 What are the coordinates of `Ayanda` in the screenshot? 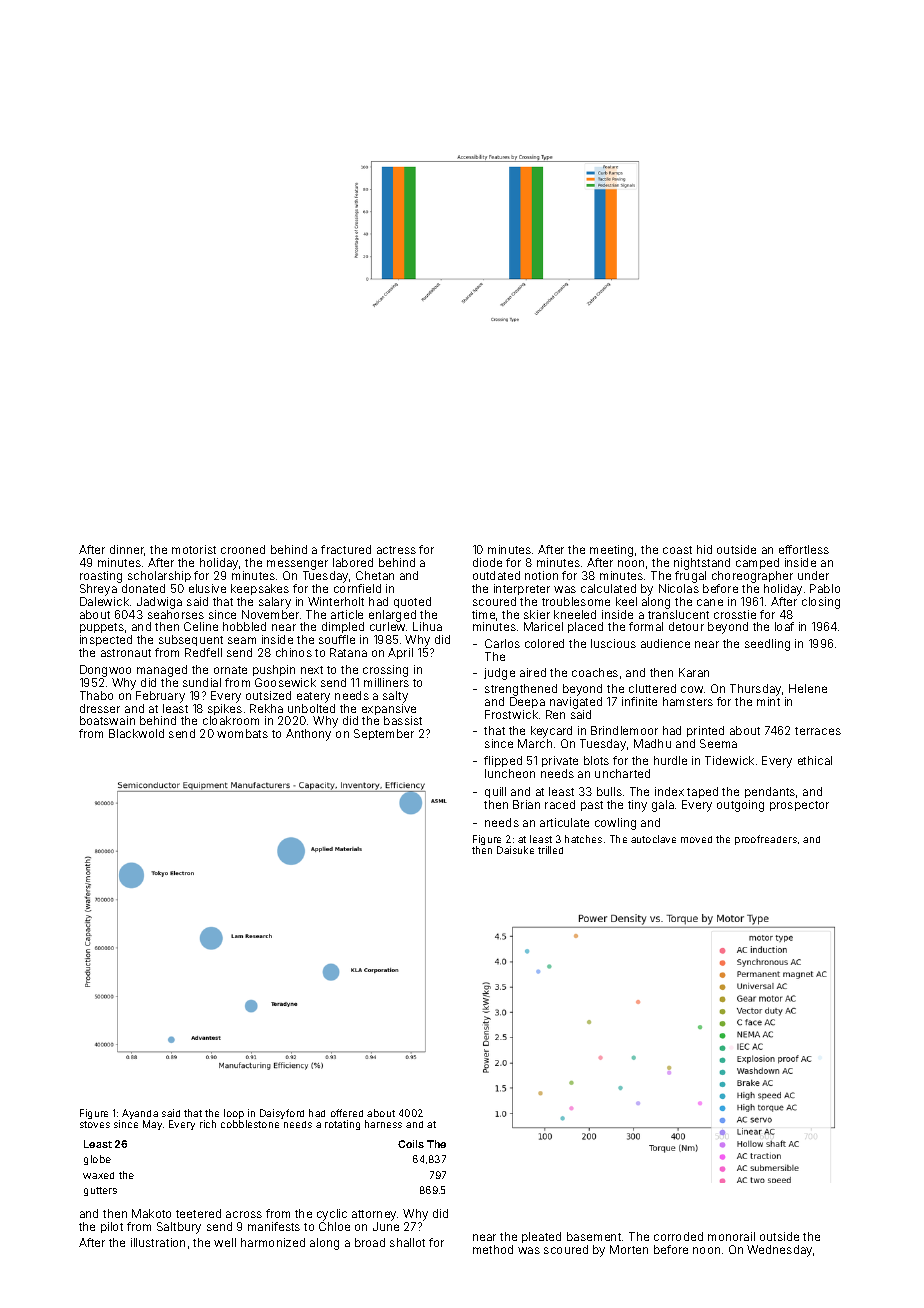 It's located at (140, 1114).
